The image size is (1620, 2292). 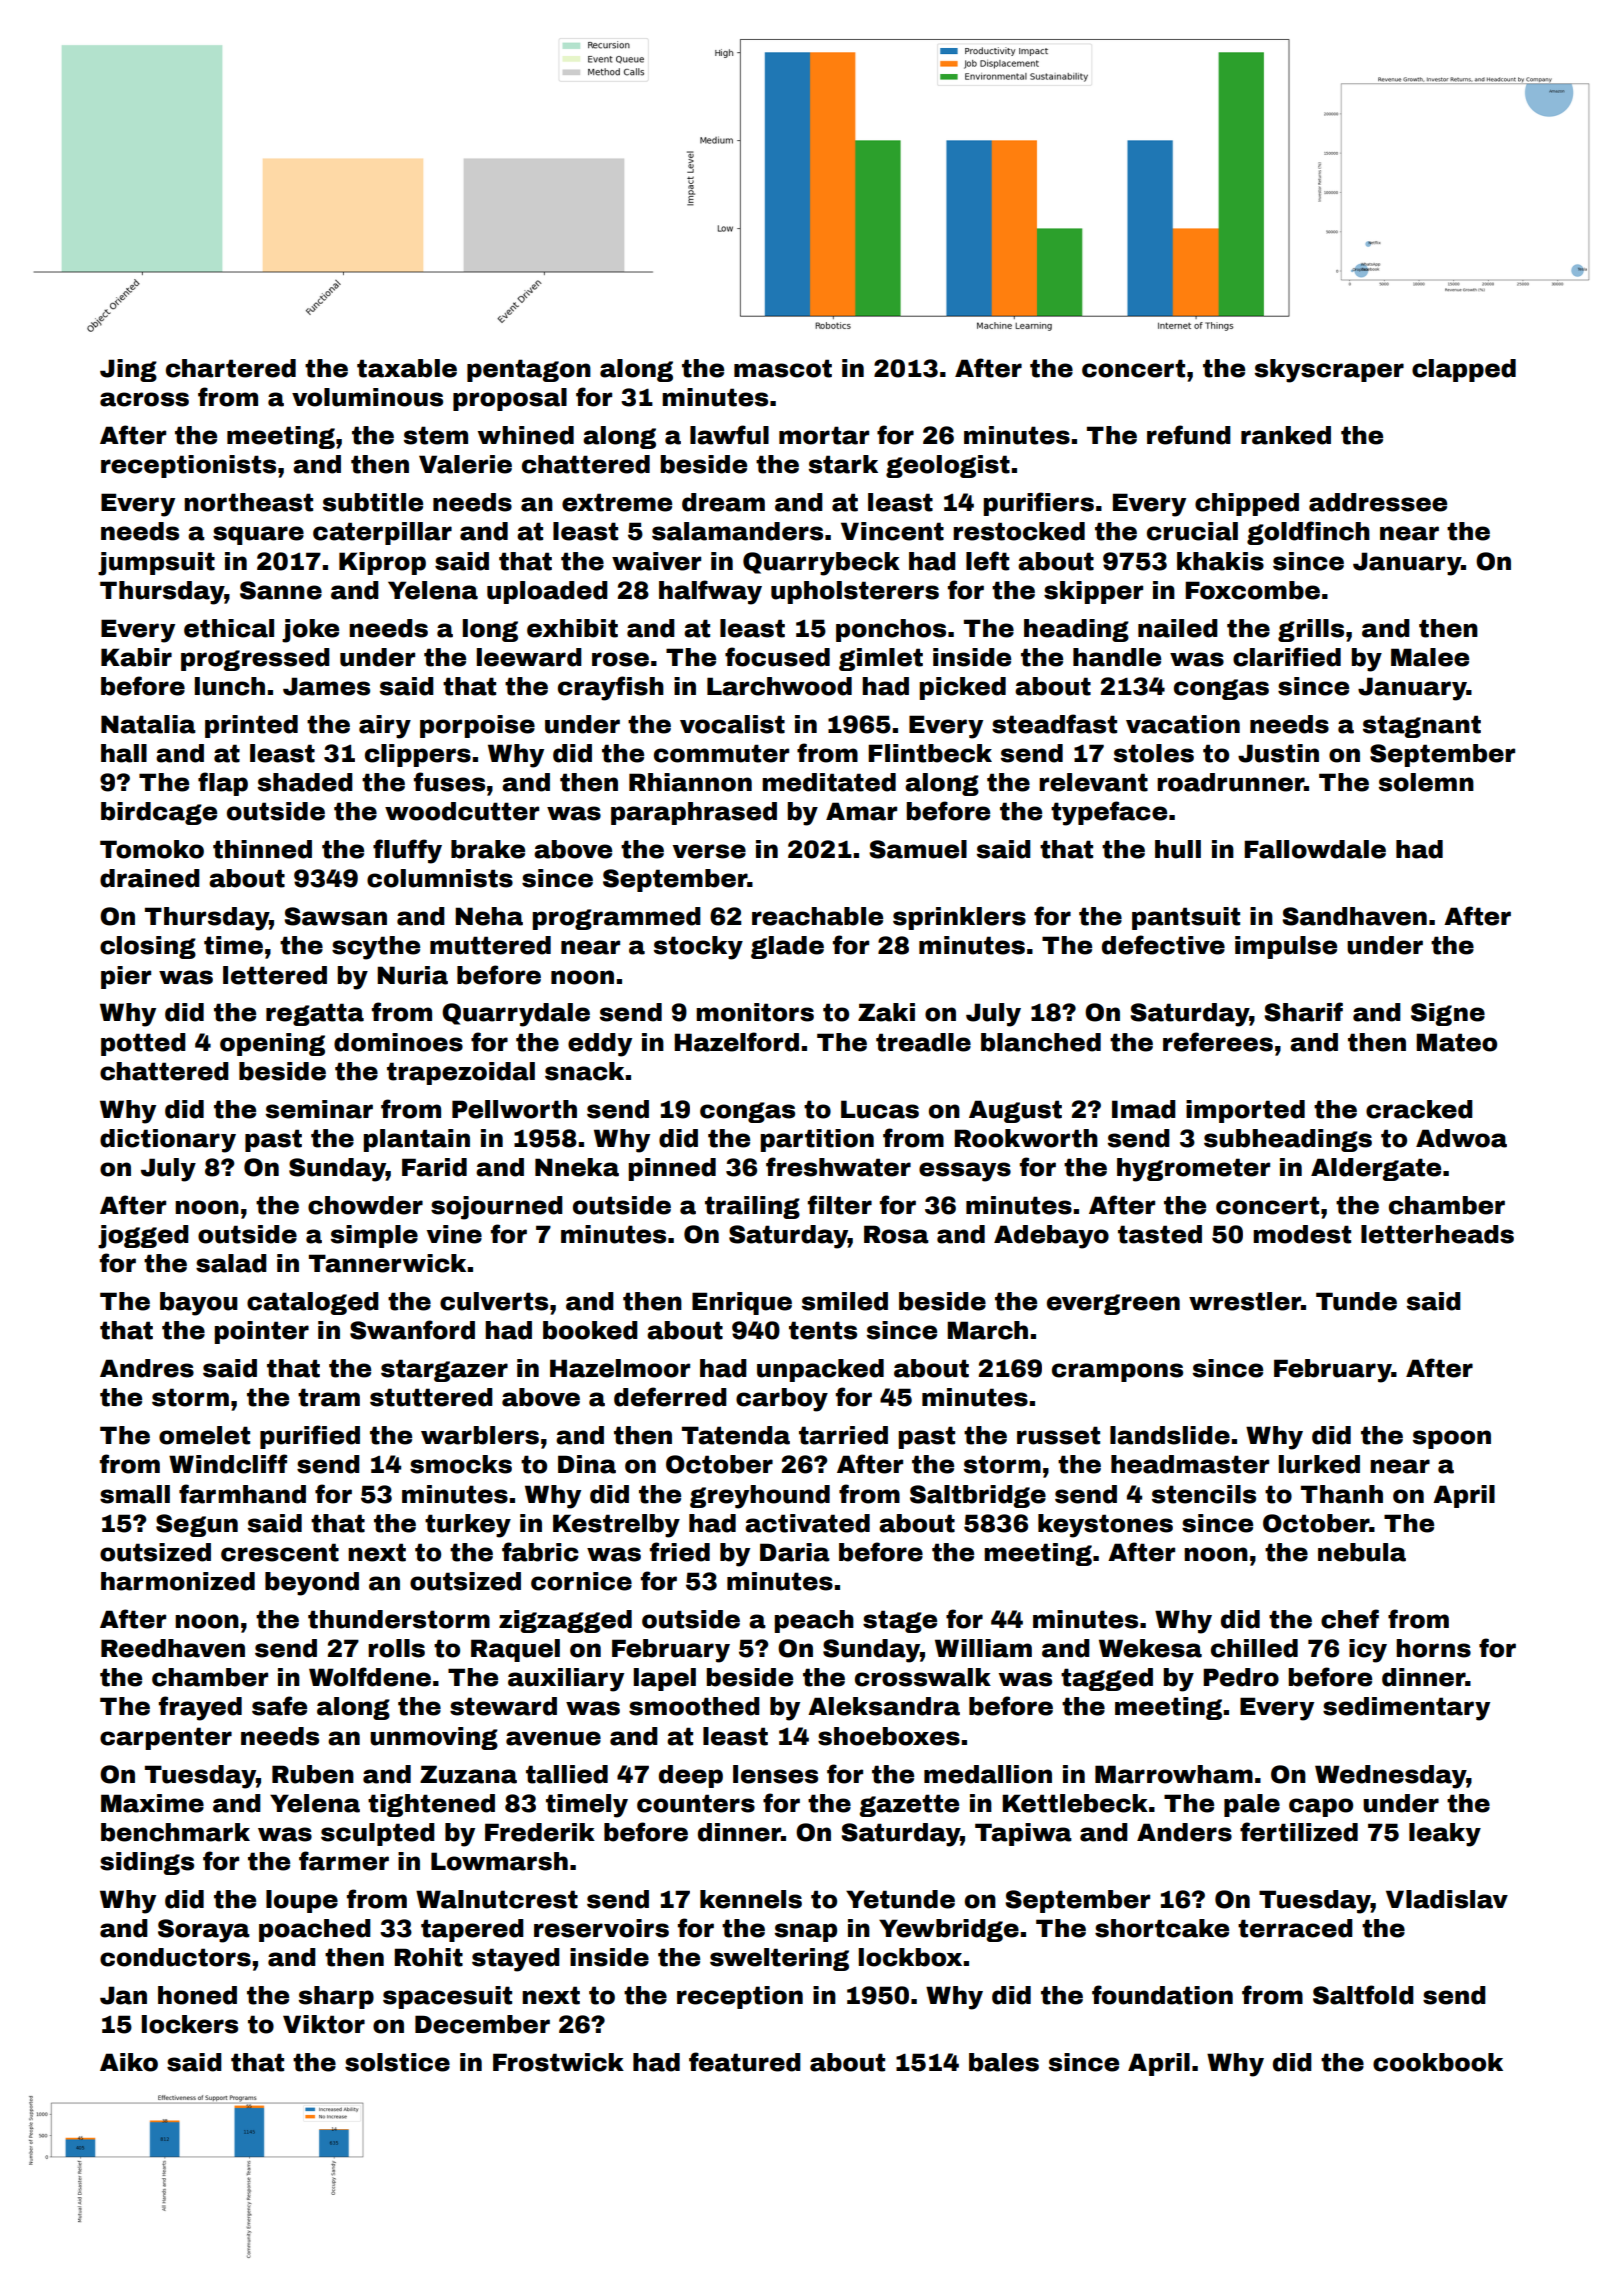 What do you see at coordinates (407, 368) in the screenshot?
I see `taxable` at bounding box center [407, 368].
